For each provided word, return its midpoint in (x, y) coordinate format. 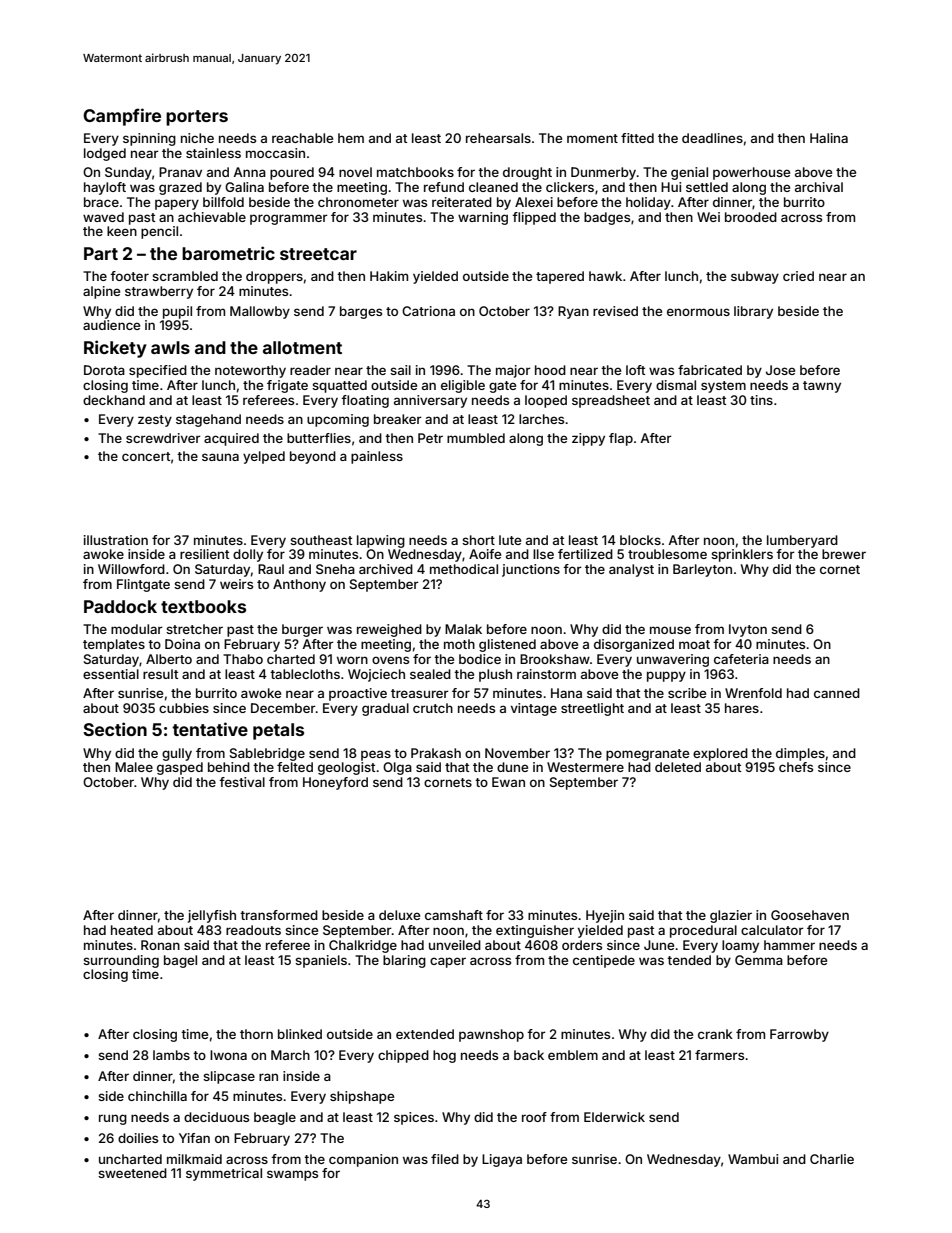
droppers (274, 277)
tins (761, 400)
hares (742, 708)
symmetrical (224, 1174)
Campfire (122, 117)
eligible (463, 386)
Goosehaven (810, 915)
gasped (180, 768)
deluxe (399, 915)
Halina (829, 138)
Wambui (753, 1159)
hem (351, 138)
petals (278, 731)
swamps (292, 1175)
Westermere (585, 767)
